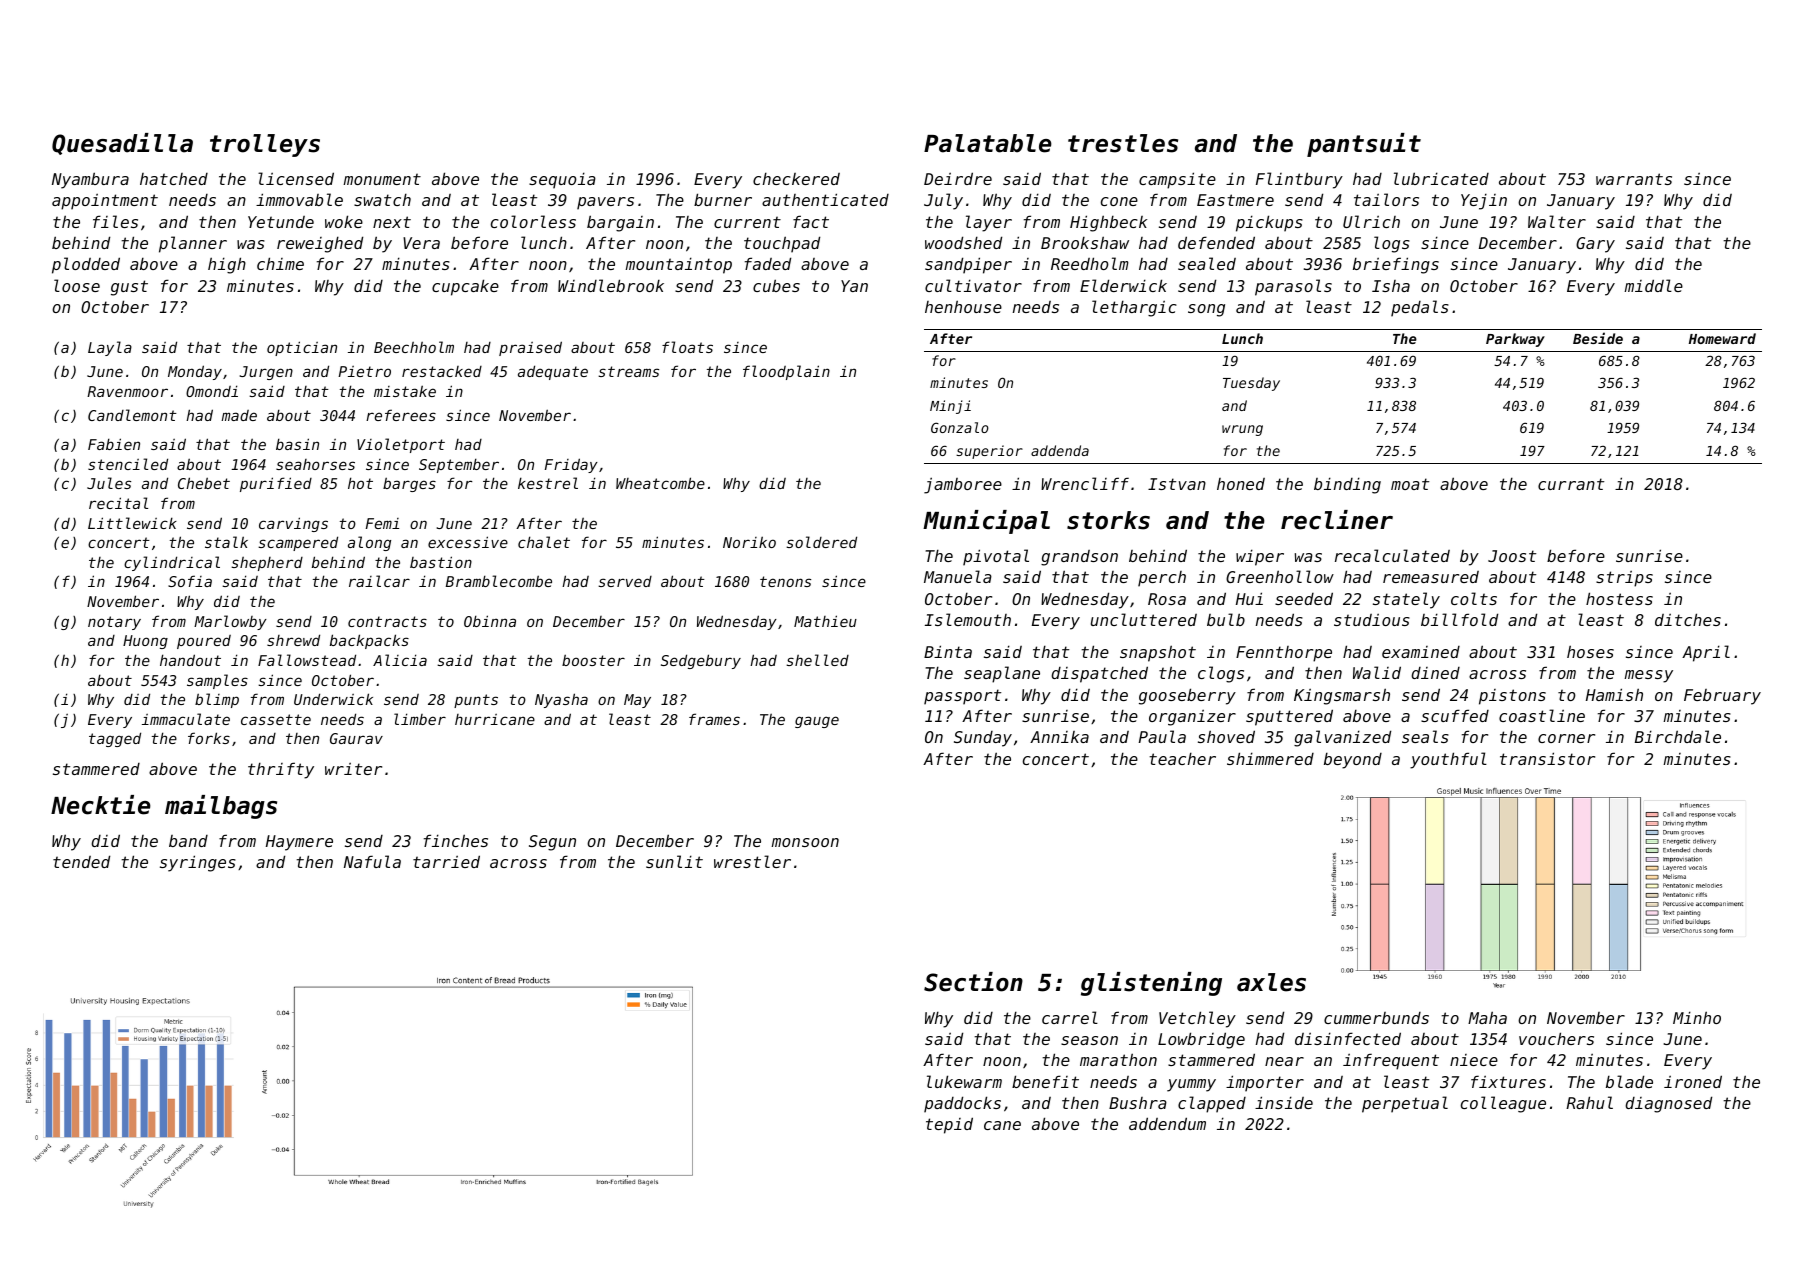 The width and height of the screenshot is (1814, 1282). What do you see at coordinates (949, 1125) in the screenshot?
I see `tepid` at bounding box center [949, 1125].
